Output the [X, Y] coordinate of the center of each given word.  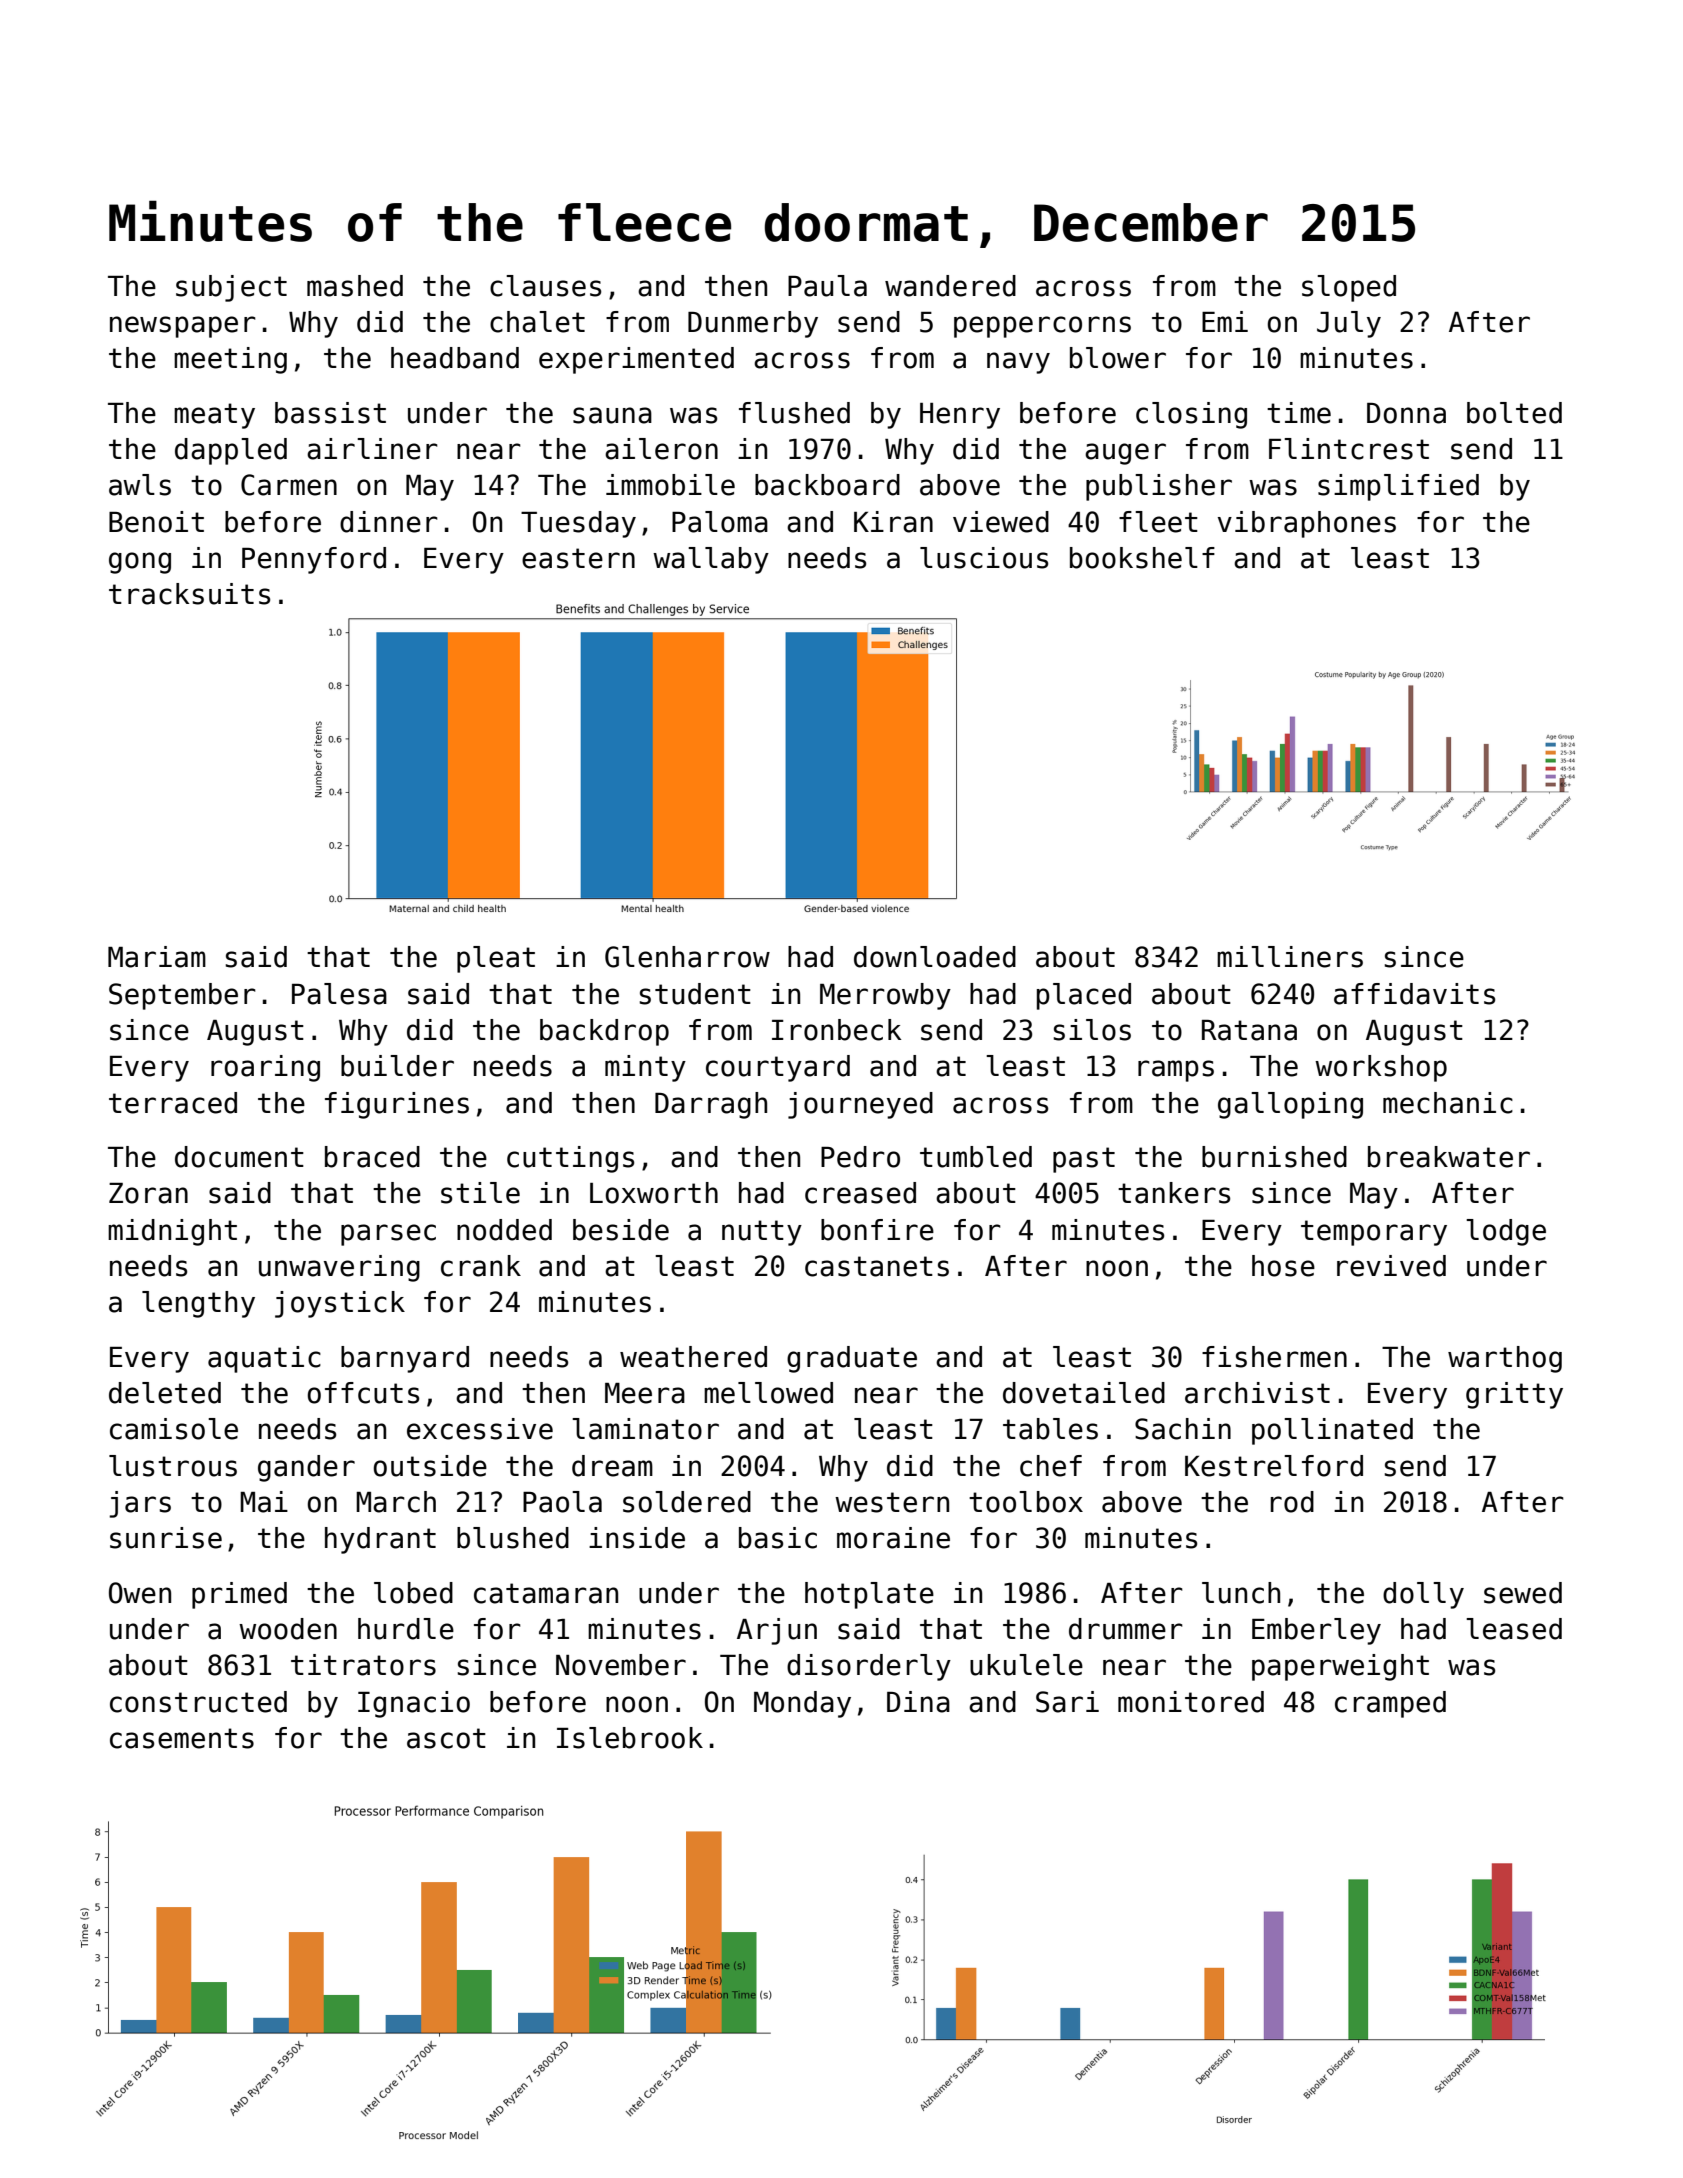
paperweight [1340, 1667]
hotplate [869, 1595]
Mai [264, 1502]
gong [140, 563]
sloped [1349, 288]
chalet [537, 322]
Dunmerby [753, 324]
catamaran [546, 1593]
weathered [693, 1357]
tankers [1174, 1193]
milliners [1290, 957]
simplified [1398, 487]
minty [645, 1068]
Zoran [148, 1193]
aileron [661, 449]
